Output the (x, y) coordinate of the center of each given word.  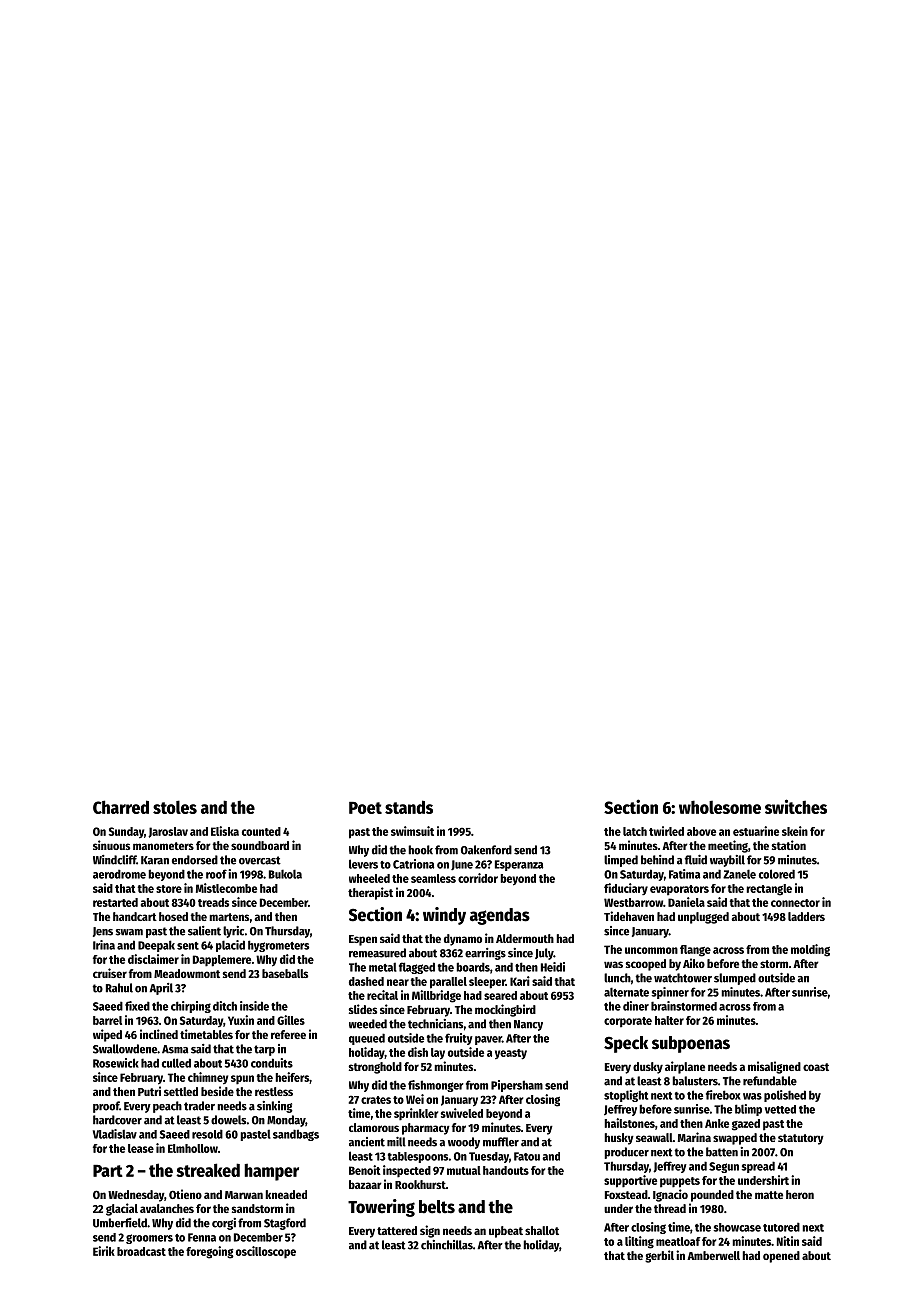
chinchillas (447, 1245)
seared (500, 995)
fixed (137, 1006)
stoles (175, 807)
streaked (208, 1170)
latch (635, 831)
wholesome (720, 807)
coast (816, 1067)
